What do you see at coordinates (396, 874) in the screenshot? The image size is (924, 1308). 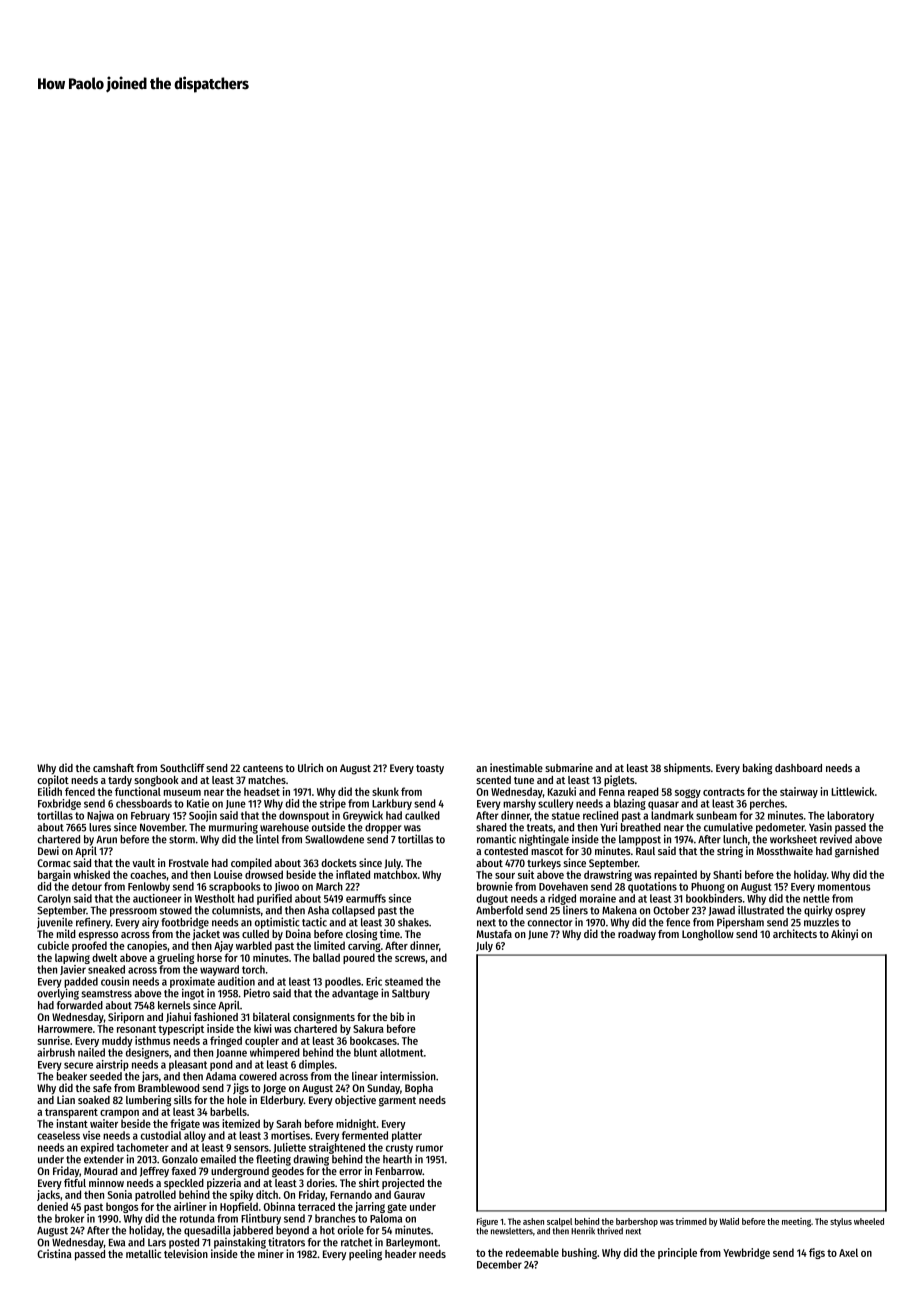 I see `matchbox` at bounding box center [396, 874].
